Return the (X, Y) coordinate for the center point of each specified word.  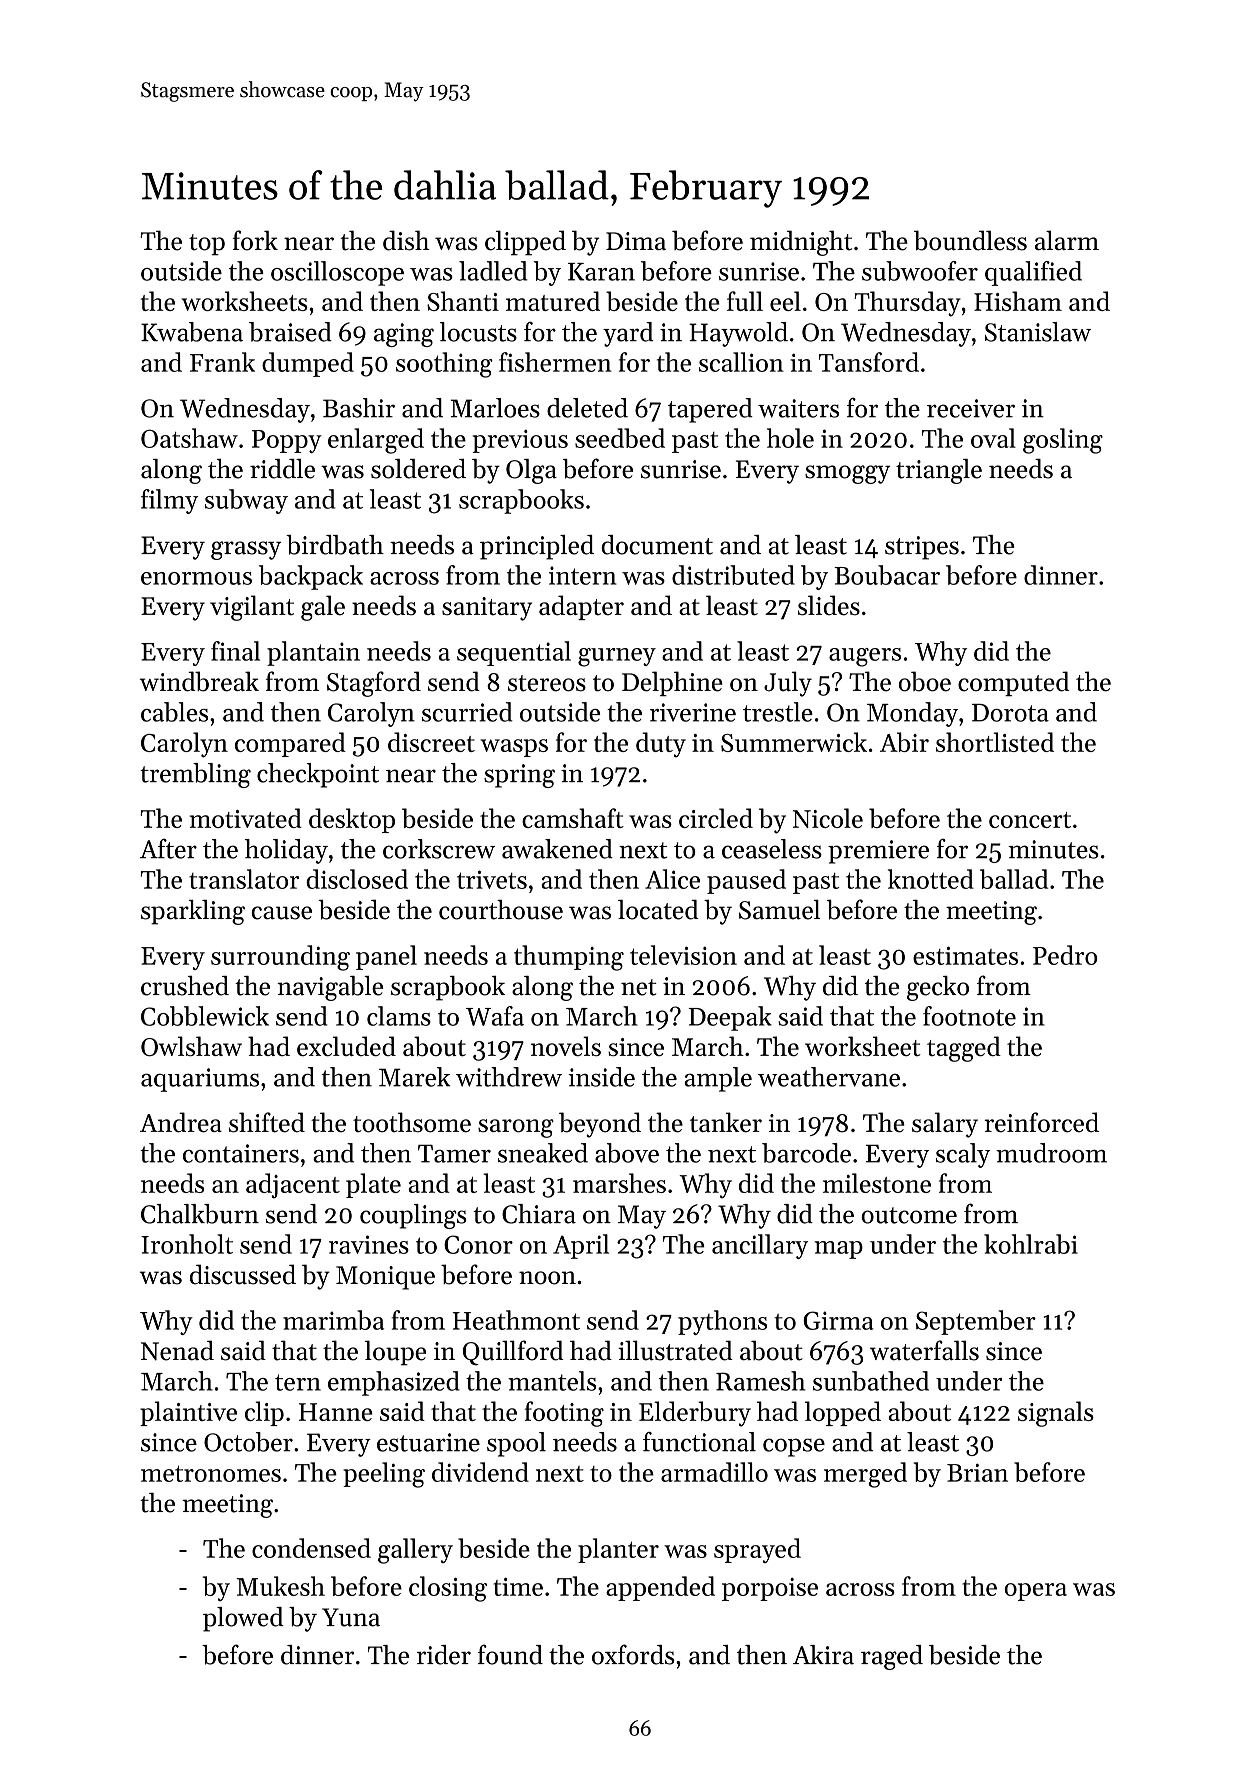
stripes (922, 548)
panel (386, 957)
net (638, 987)
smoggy (847, 474)
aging (404, 335)
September (976, 1322)
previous (520, 441)
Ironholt (187, 1244)
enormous (196, 578)
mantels (552, 1381)
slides (829, 605)
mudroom (1051, 1153)
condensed (311, 1548)
